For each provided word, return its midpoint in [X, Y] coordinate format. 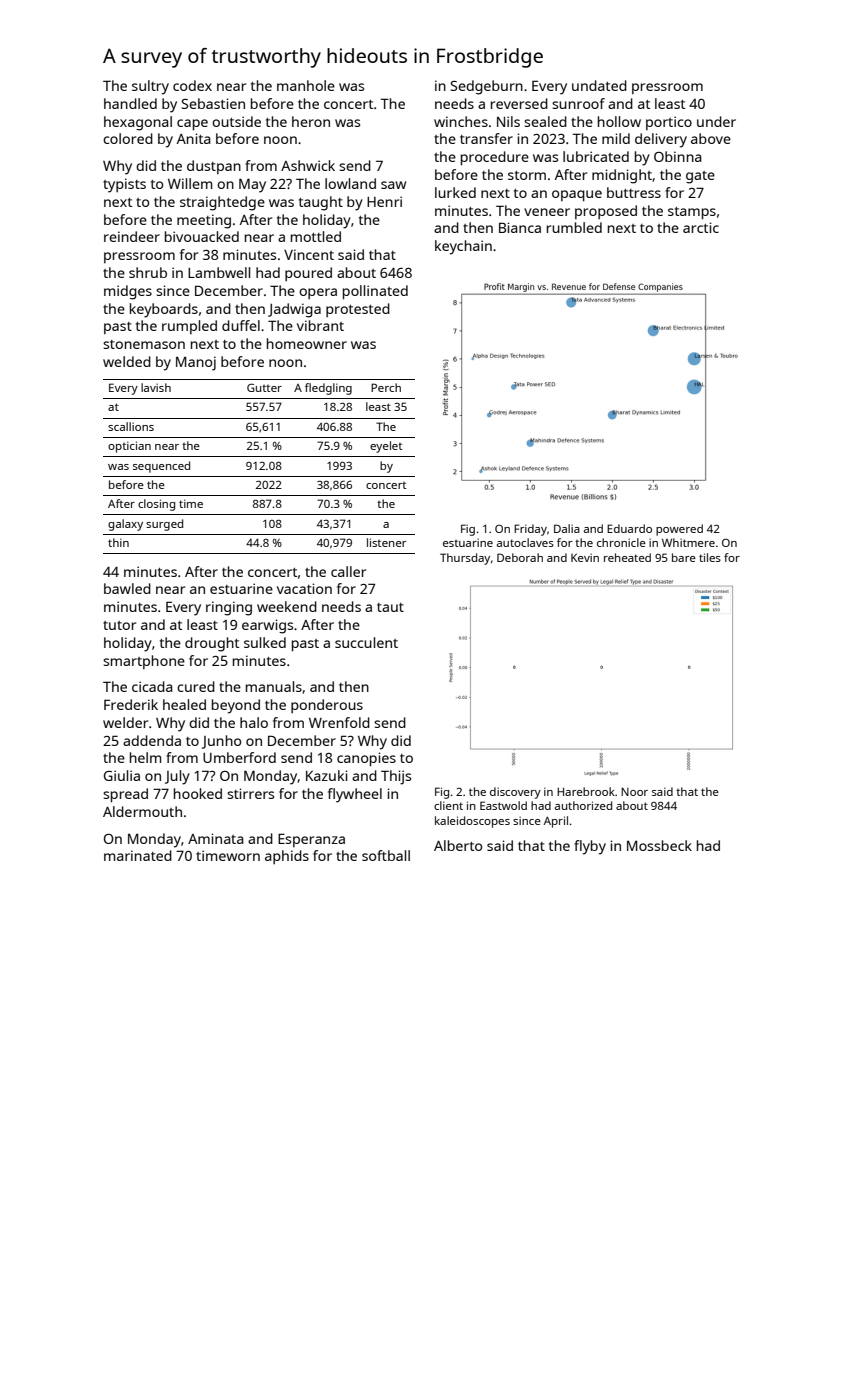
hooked [198, 793]
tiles [710, 557]
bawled [127, 588]
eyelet [386, 447]
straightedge [222, 203]
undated [599, 85]
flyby [590, 847]
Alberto [458, 845]
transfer [486, 138]
